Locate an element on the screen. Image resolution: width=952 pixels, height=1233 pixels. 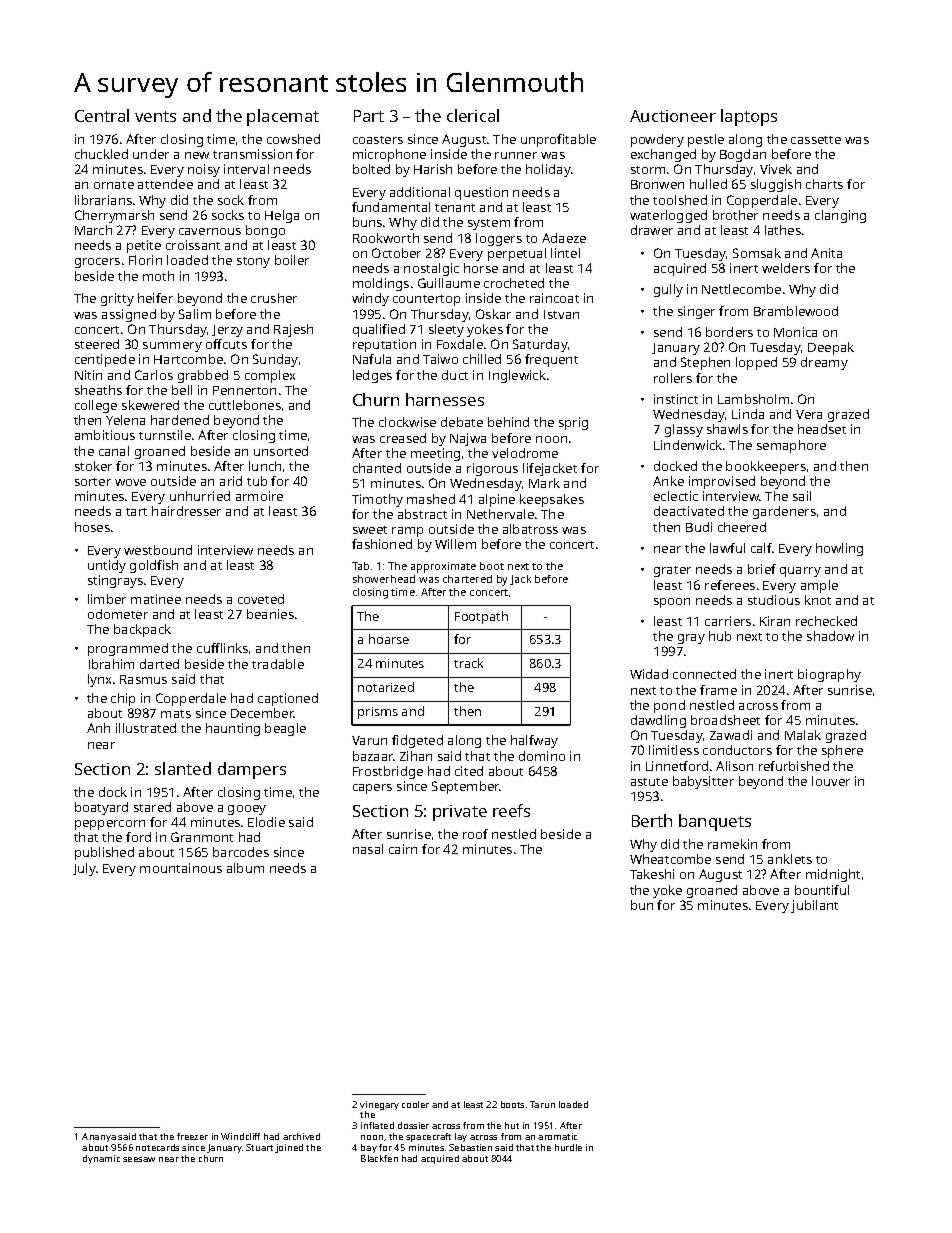
Bramblewood is located at coordinates (796, 311).
